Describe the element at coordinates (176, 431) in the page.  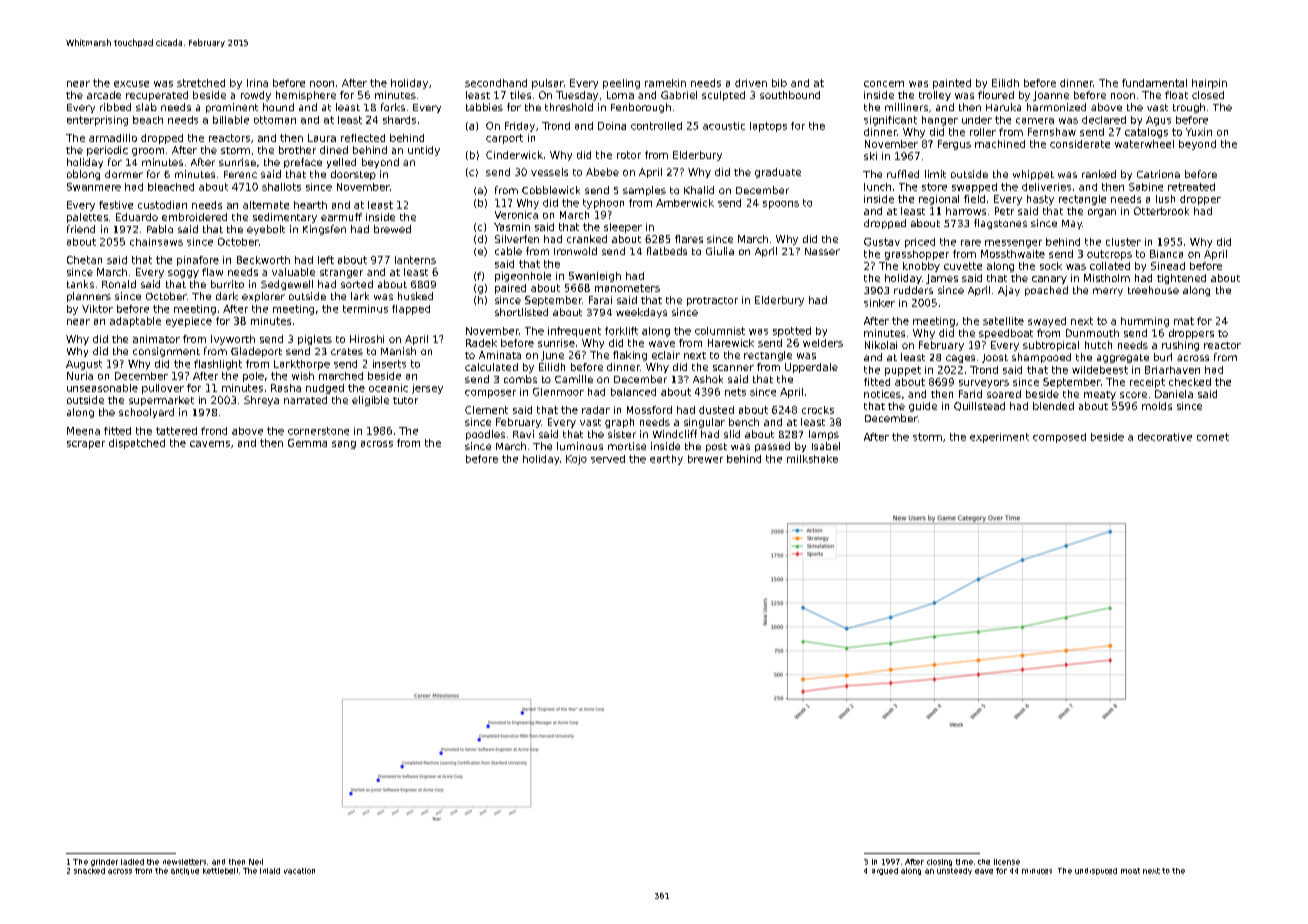
I see `tattered` at that location.
